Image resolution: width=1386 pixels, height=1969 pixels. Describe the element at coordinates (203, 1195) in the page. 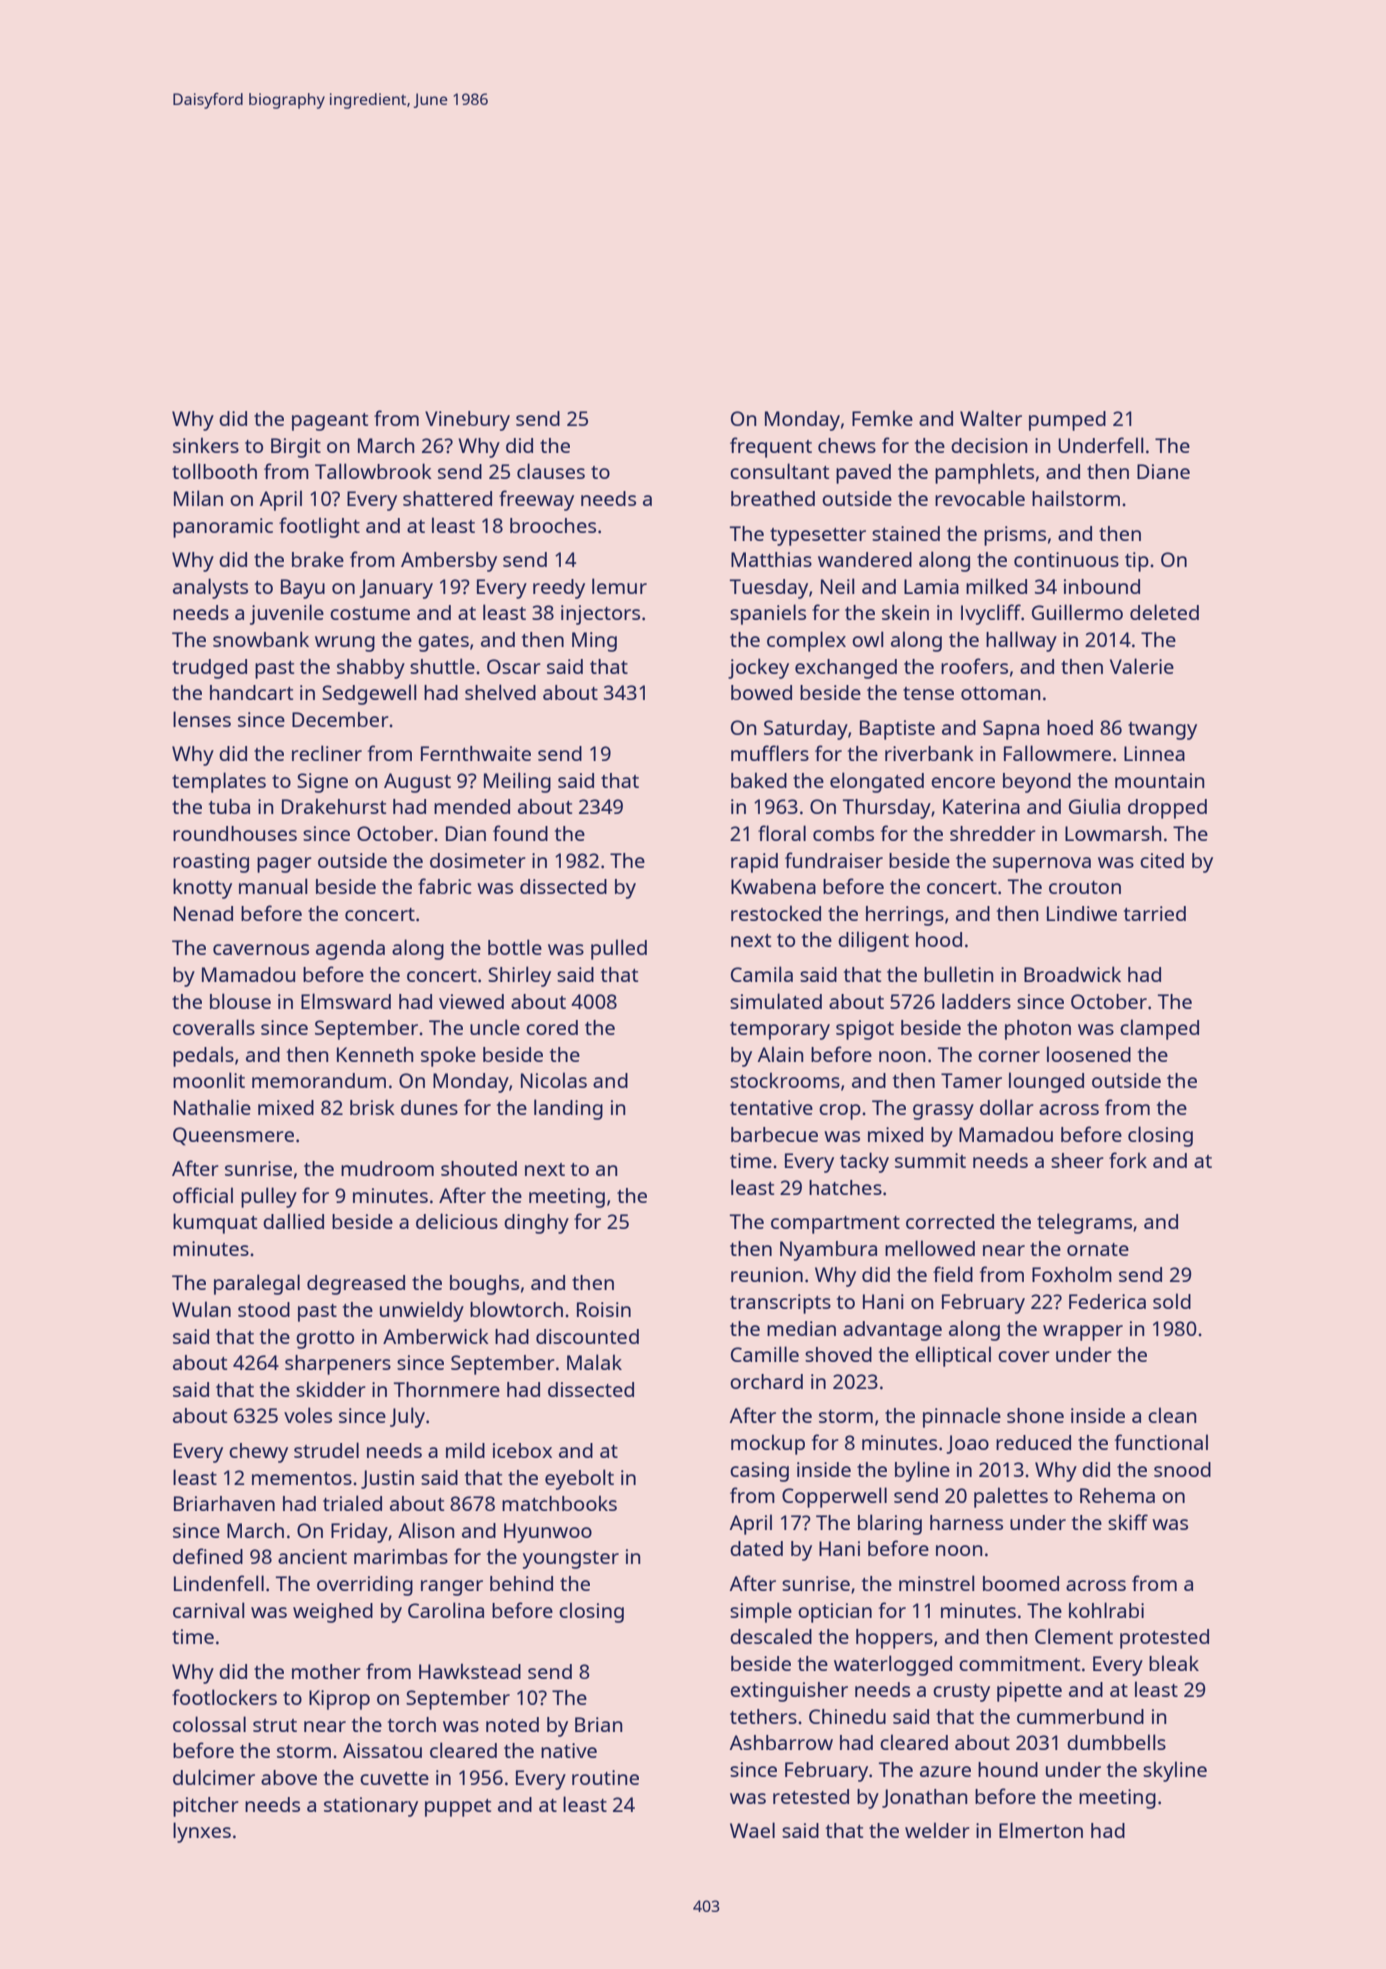

I see `official` at that location.
